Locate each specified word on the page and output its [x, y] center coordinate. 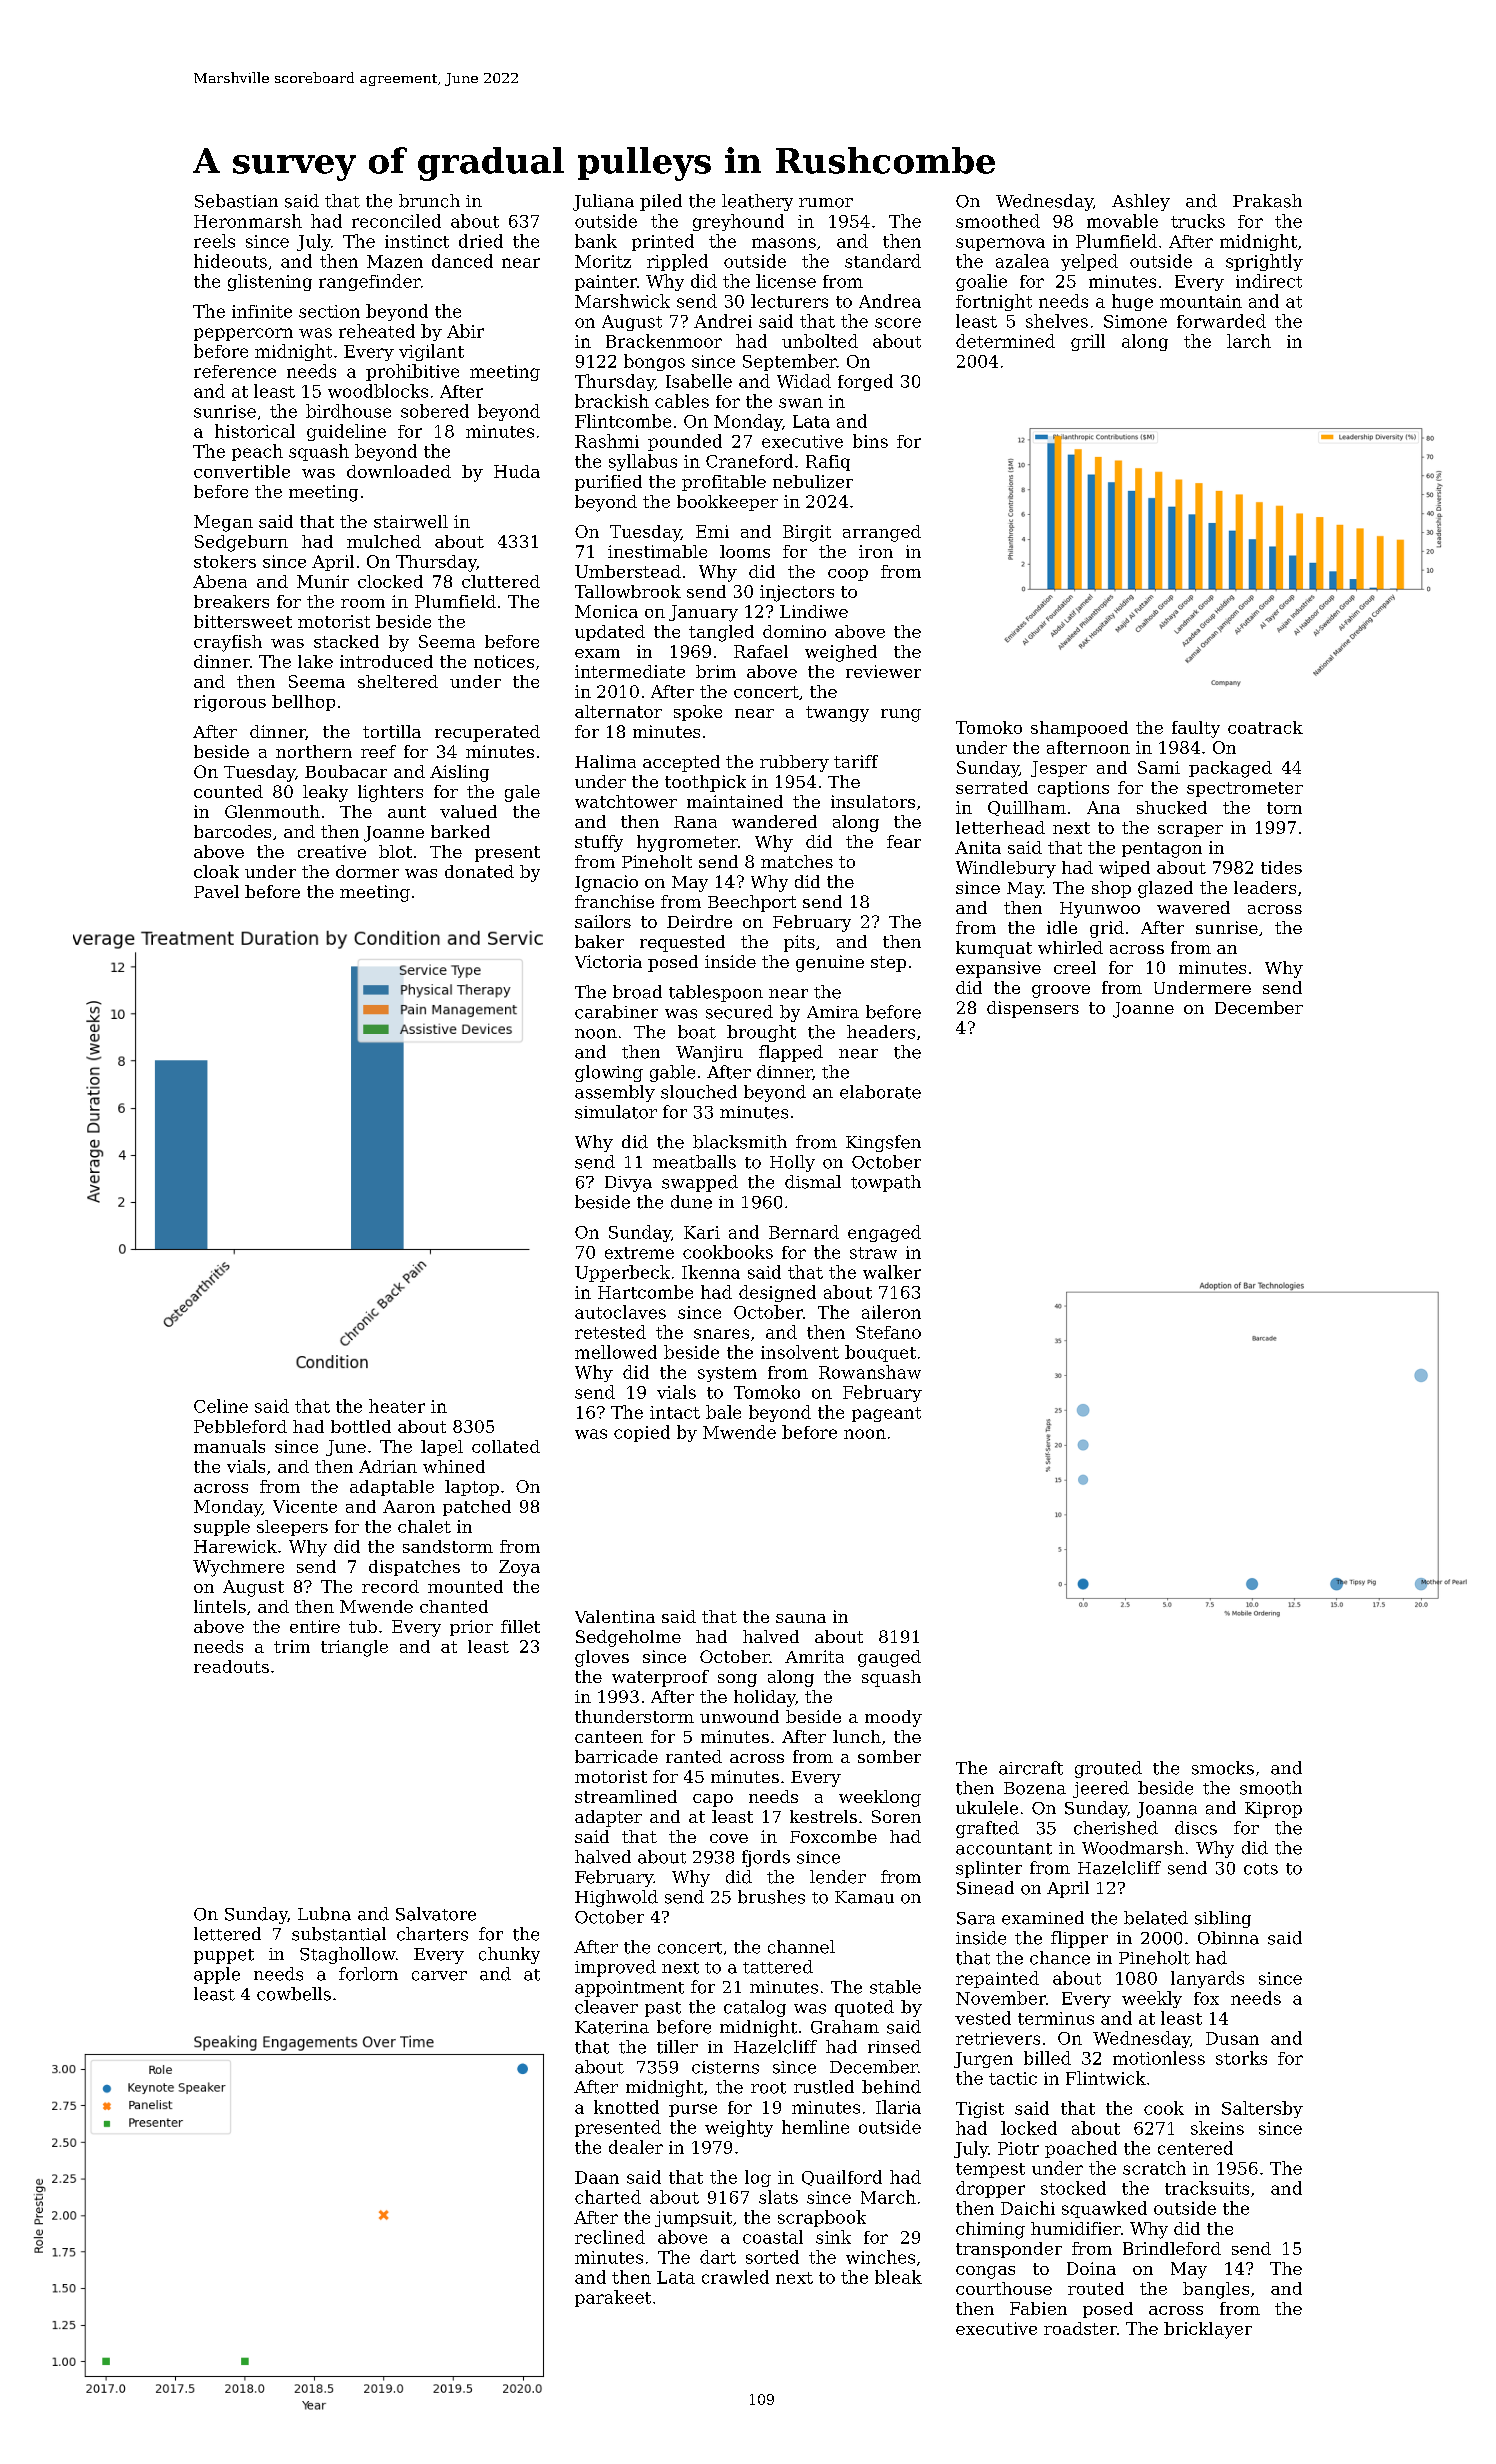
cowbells [294, 1994]
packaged [1230, 769]
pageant [886, 1414]
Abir [465, 331]
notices [504, 661]
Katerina [612, 2027]
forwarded [1221, 321]
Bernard [804, 1232]
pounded [685, 442]
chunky [509, 1955]
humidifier [1076, 2228]
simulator [616, 1112]
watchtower [626, 801]
